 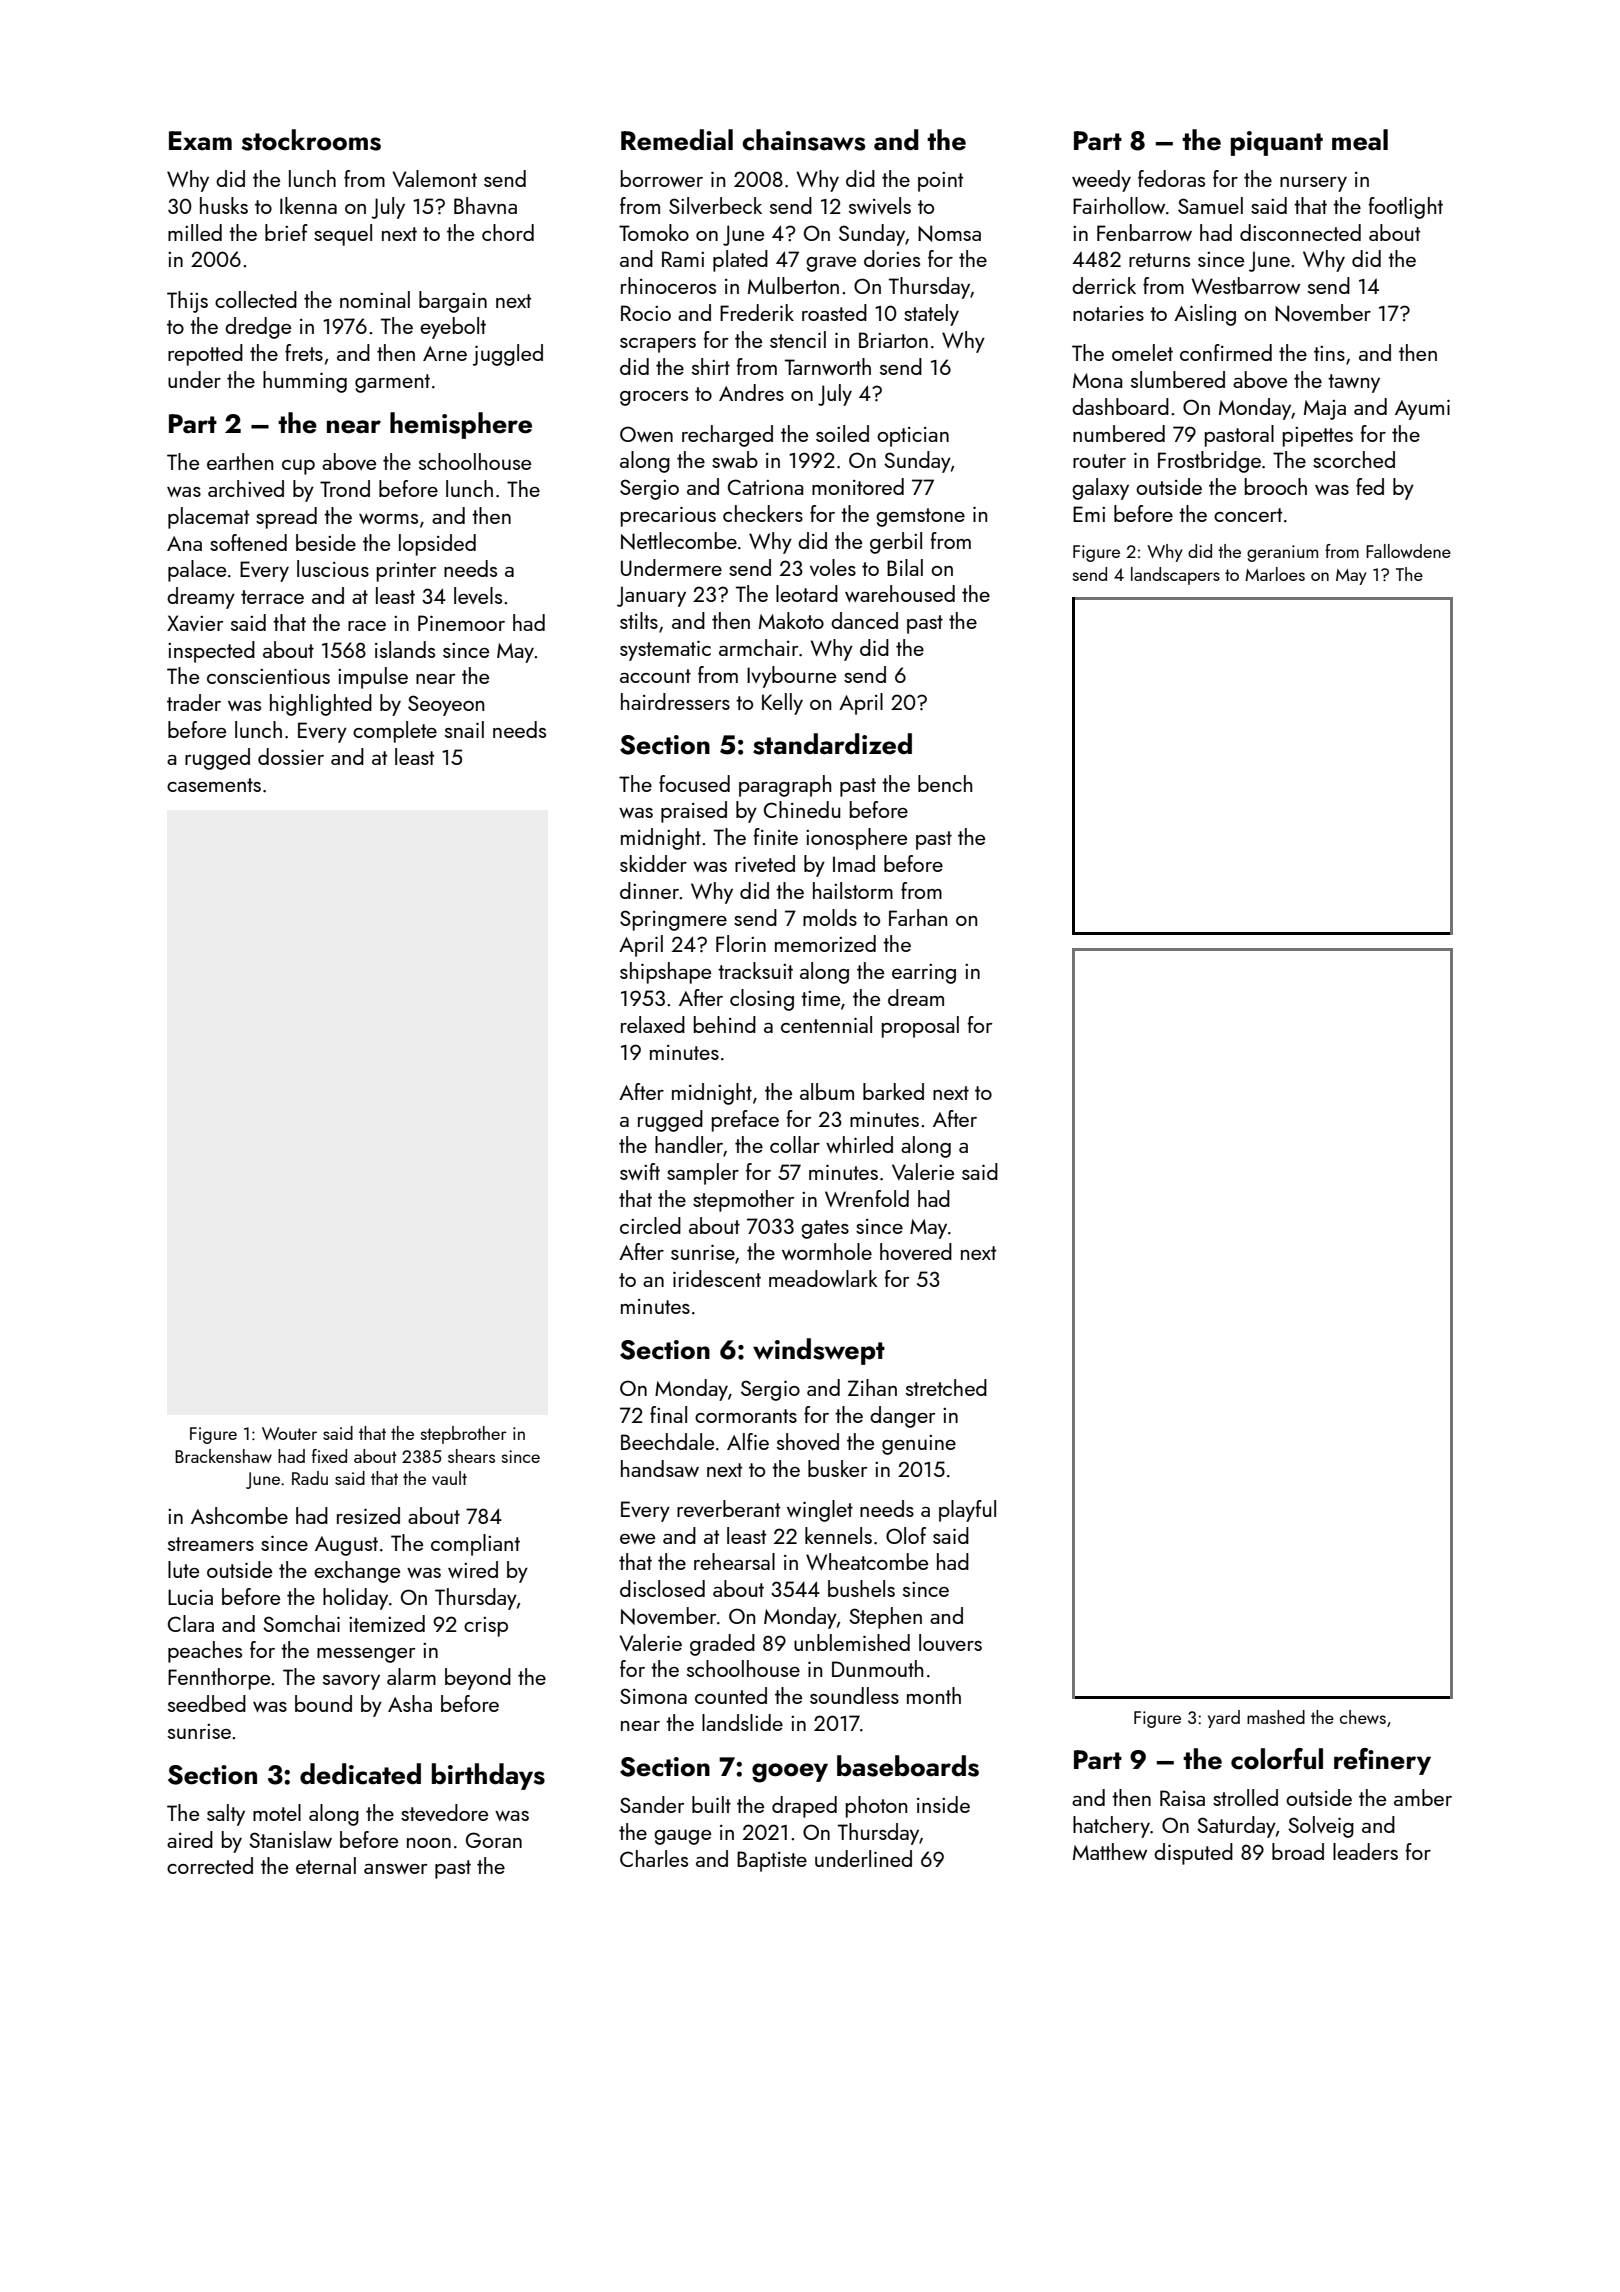 What do you see at coordinates (1360, 140) in the screenshot?
I see `meal` at bounding box center [1360, 140].
